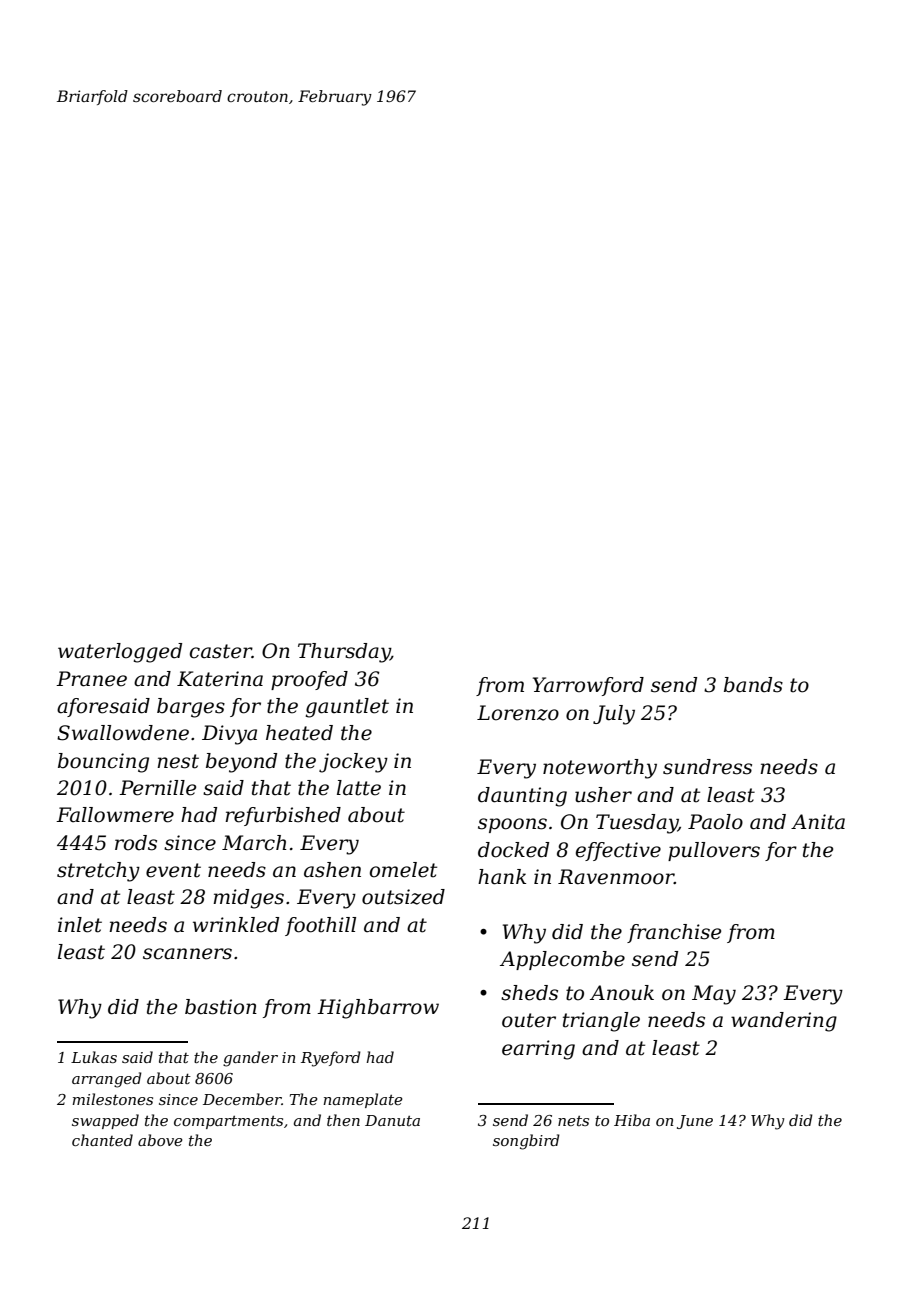 This image has width=924, height=1311. I want to click on pullovers, so click(714, 851).
